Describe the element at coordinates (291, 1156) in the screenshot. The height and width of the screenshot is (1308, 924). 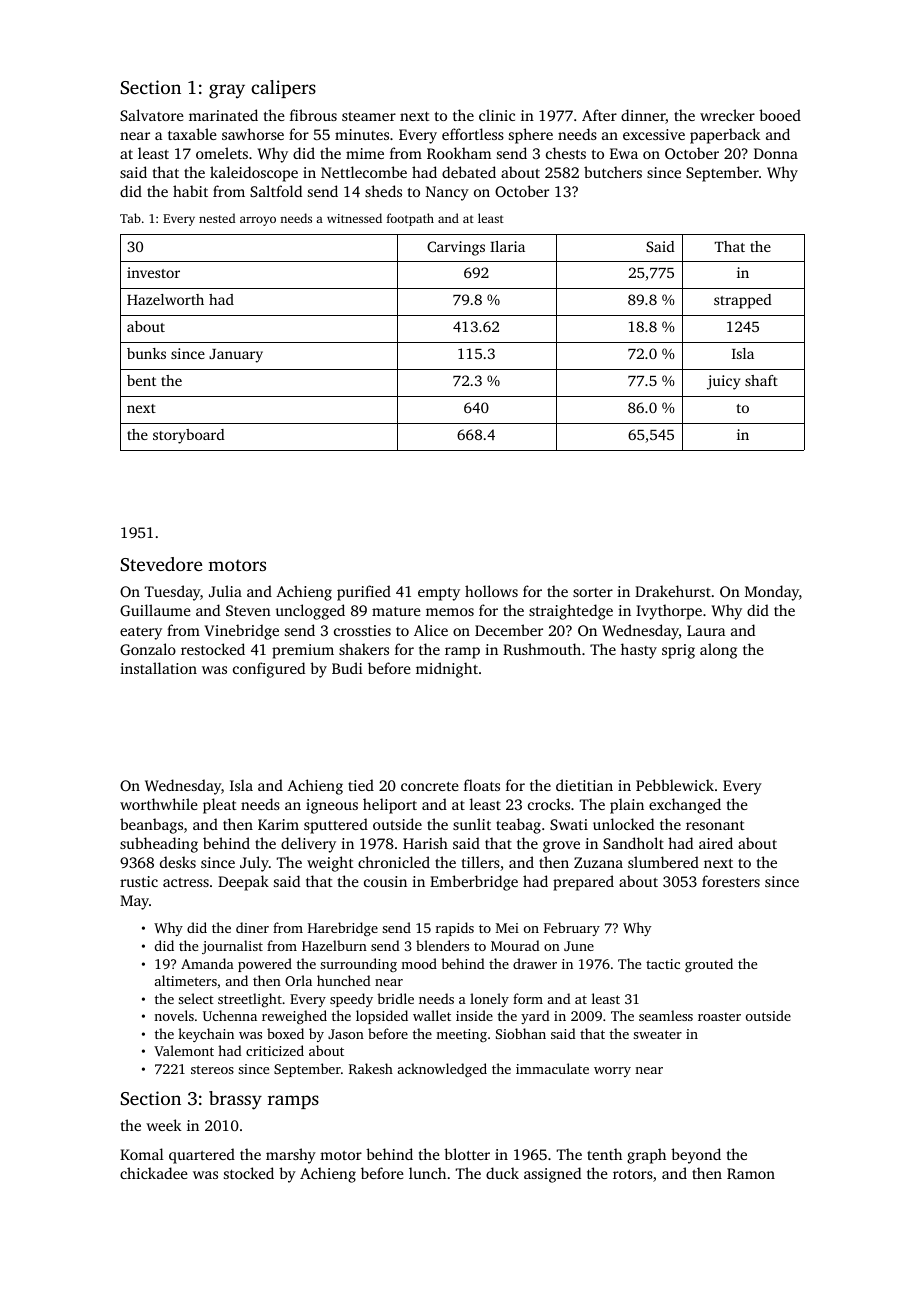
I see `marshy` at that location.
